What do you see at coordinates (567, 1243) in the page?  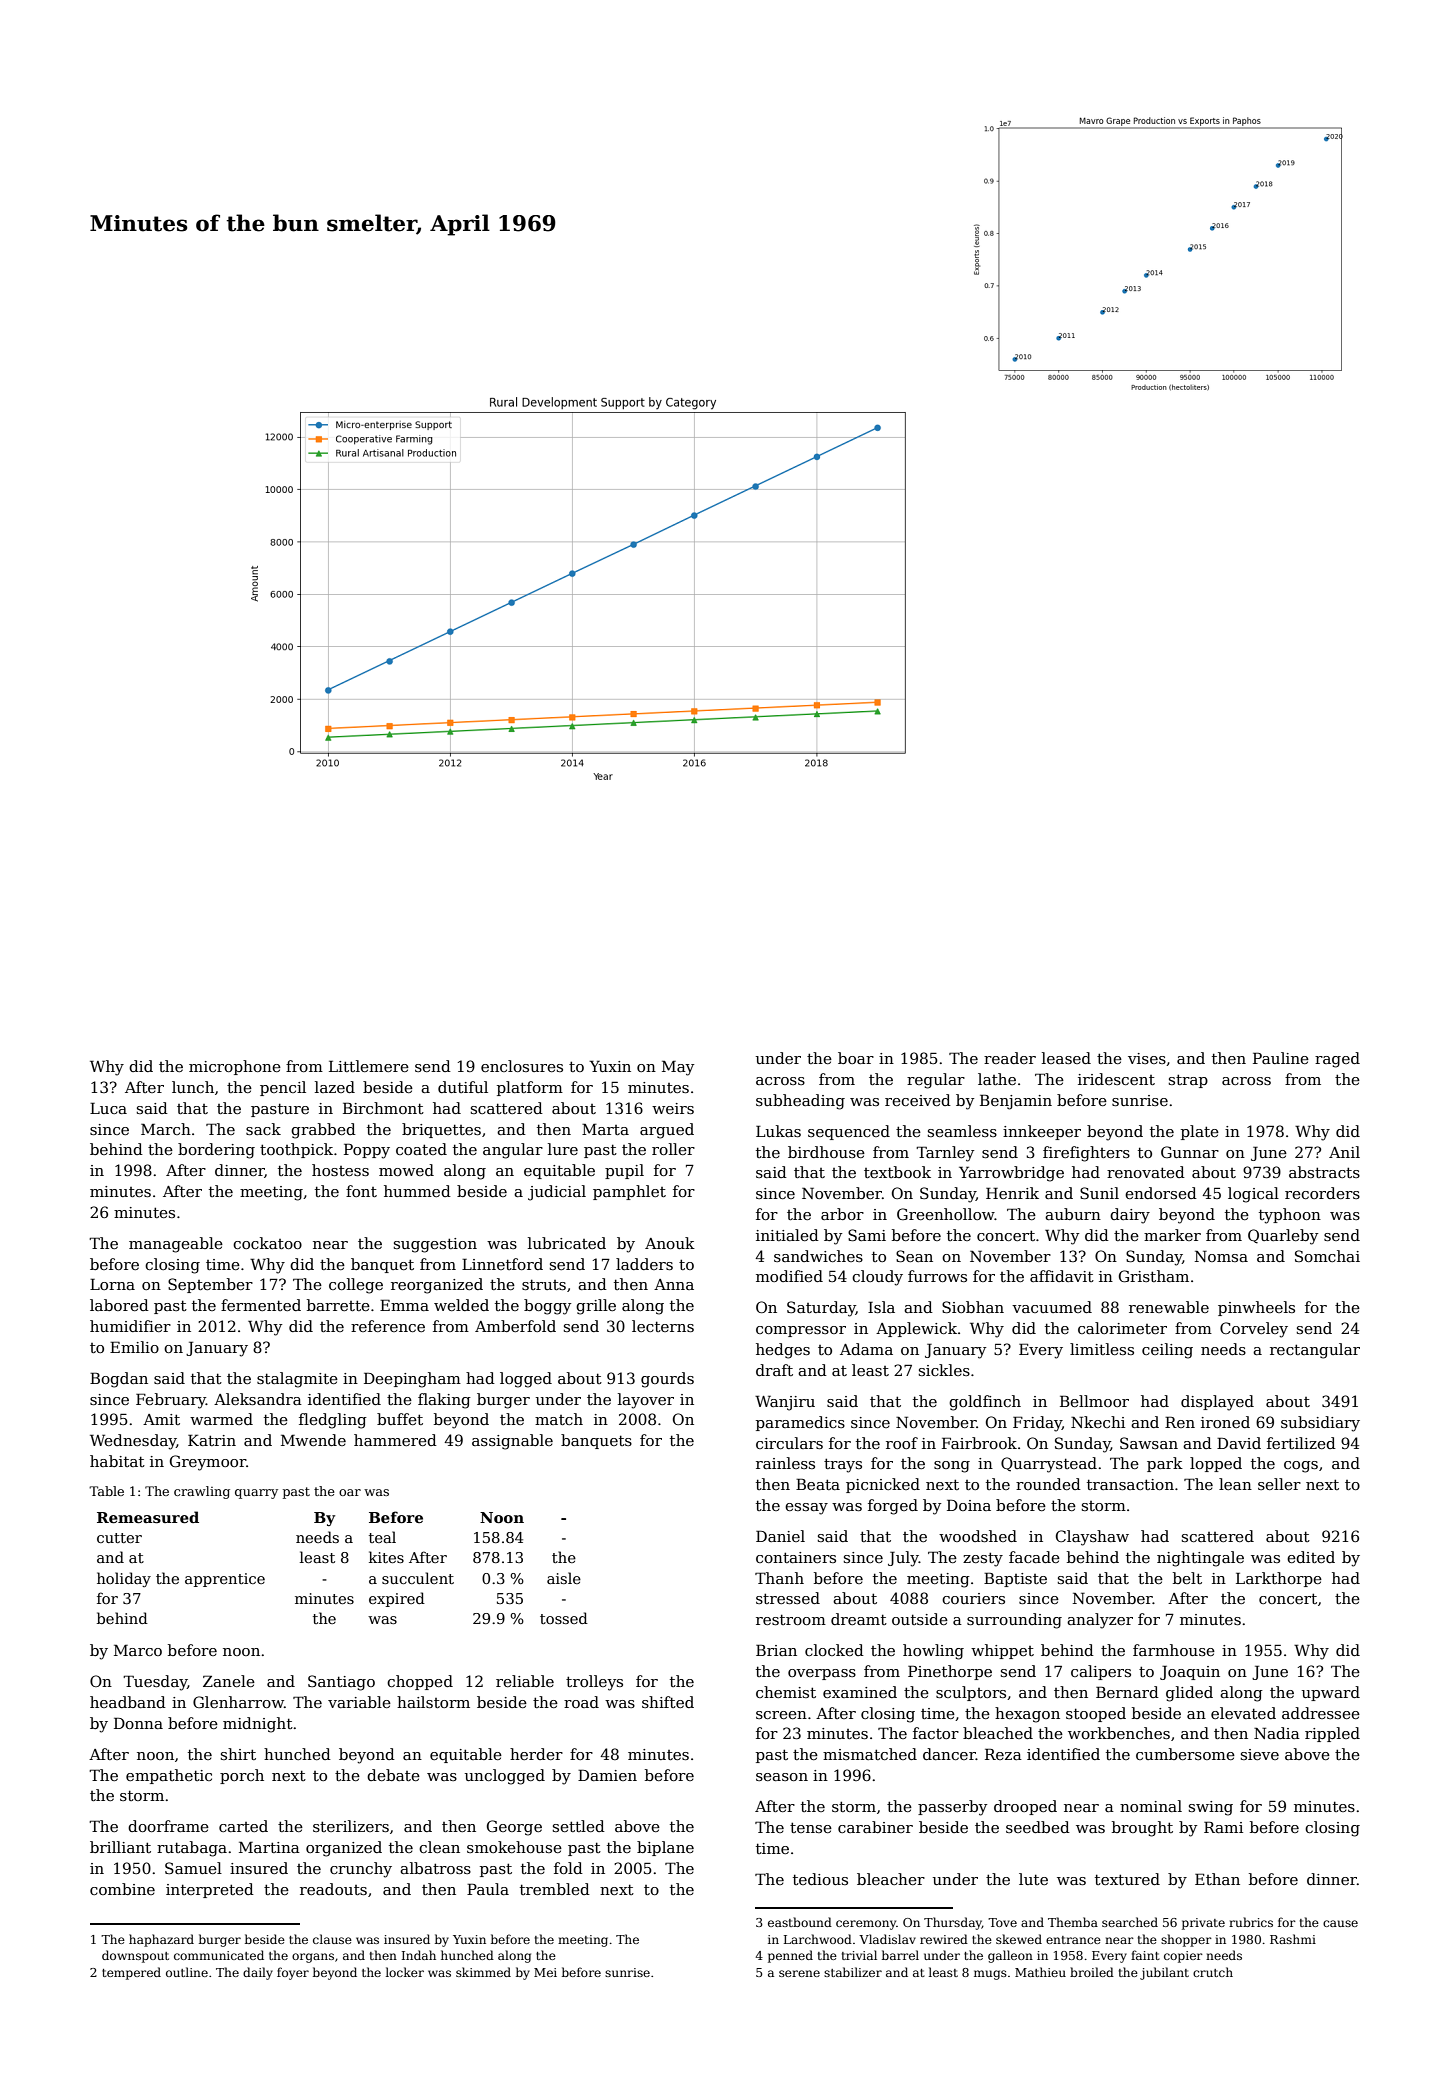 I see `lubricated` at bounding box center [567, 1243].
